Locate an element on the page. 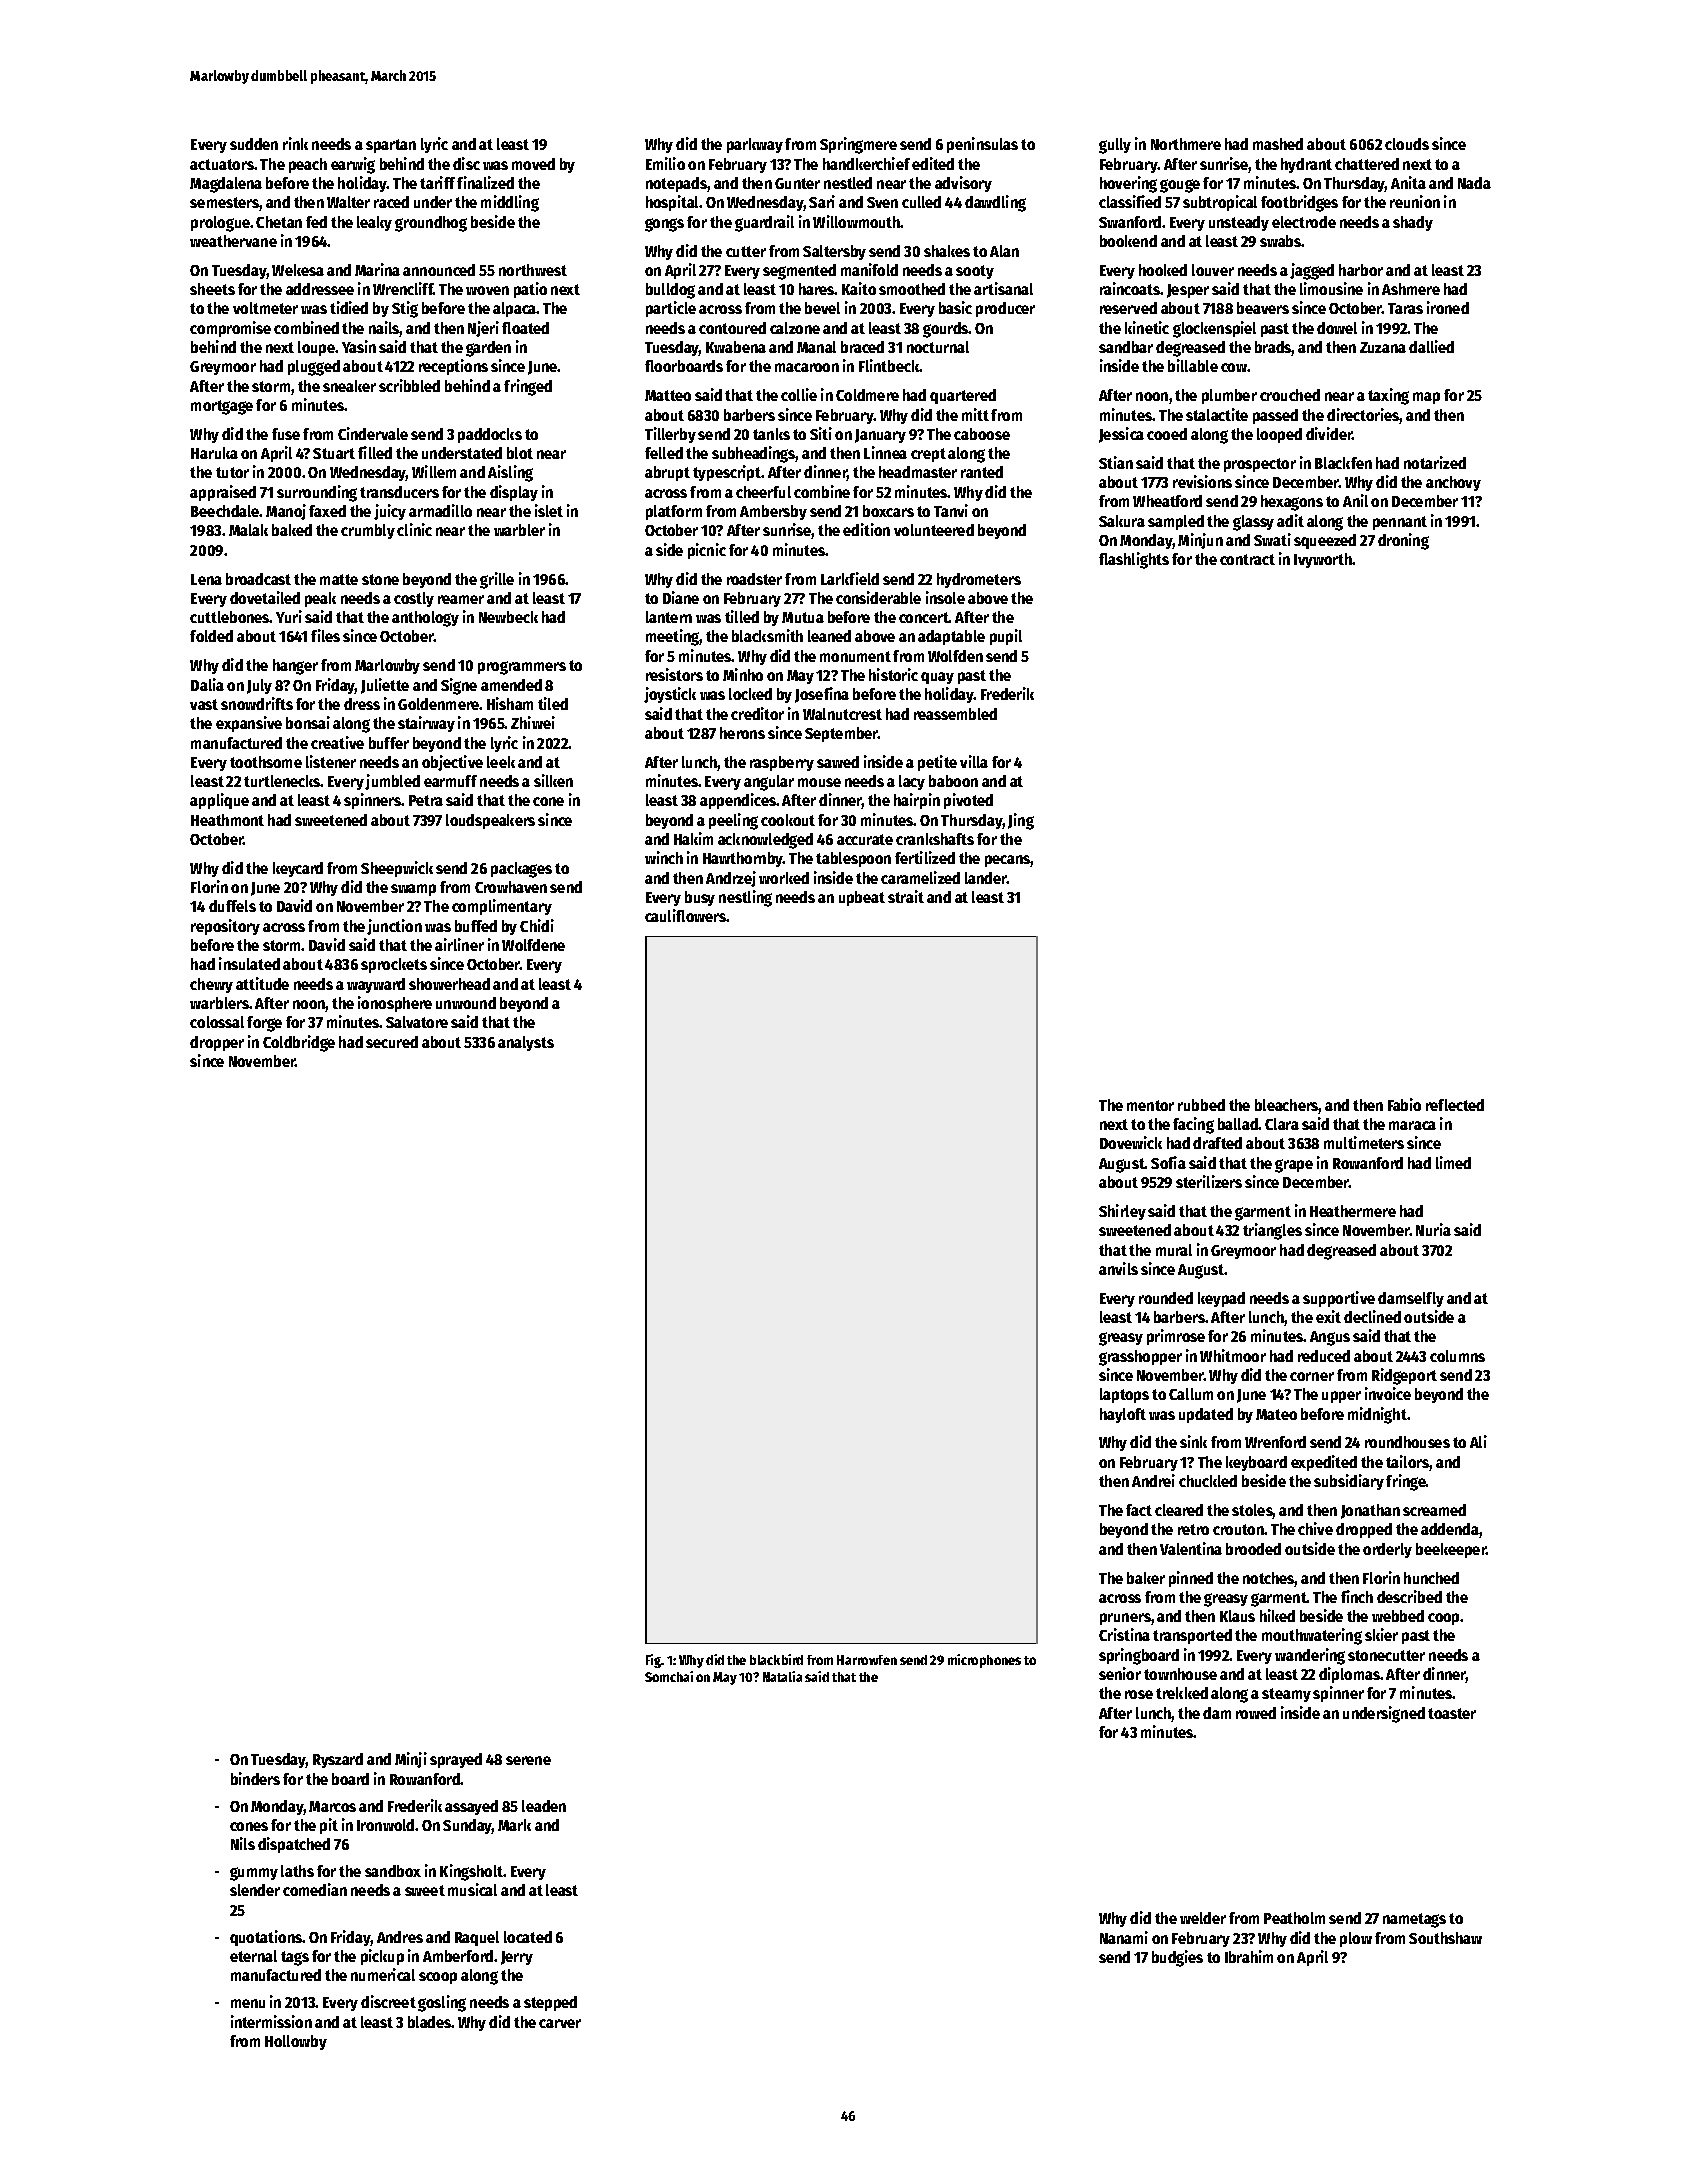 Image resolution: width=1683 pixels, height=2178 pixels. Springmere is located at coordinates (858, 145).
